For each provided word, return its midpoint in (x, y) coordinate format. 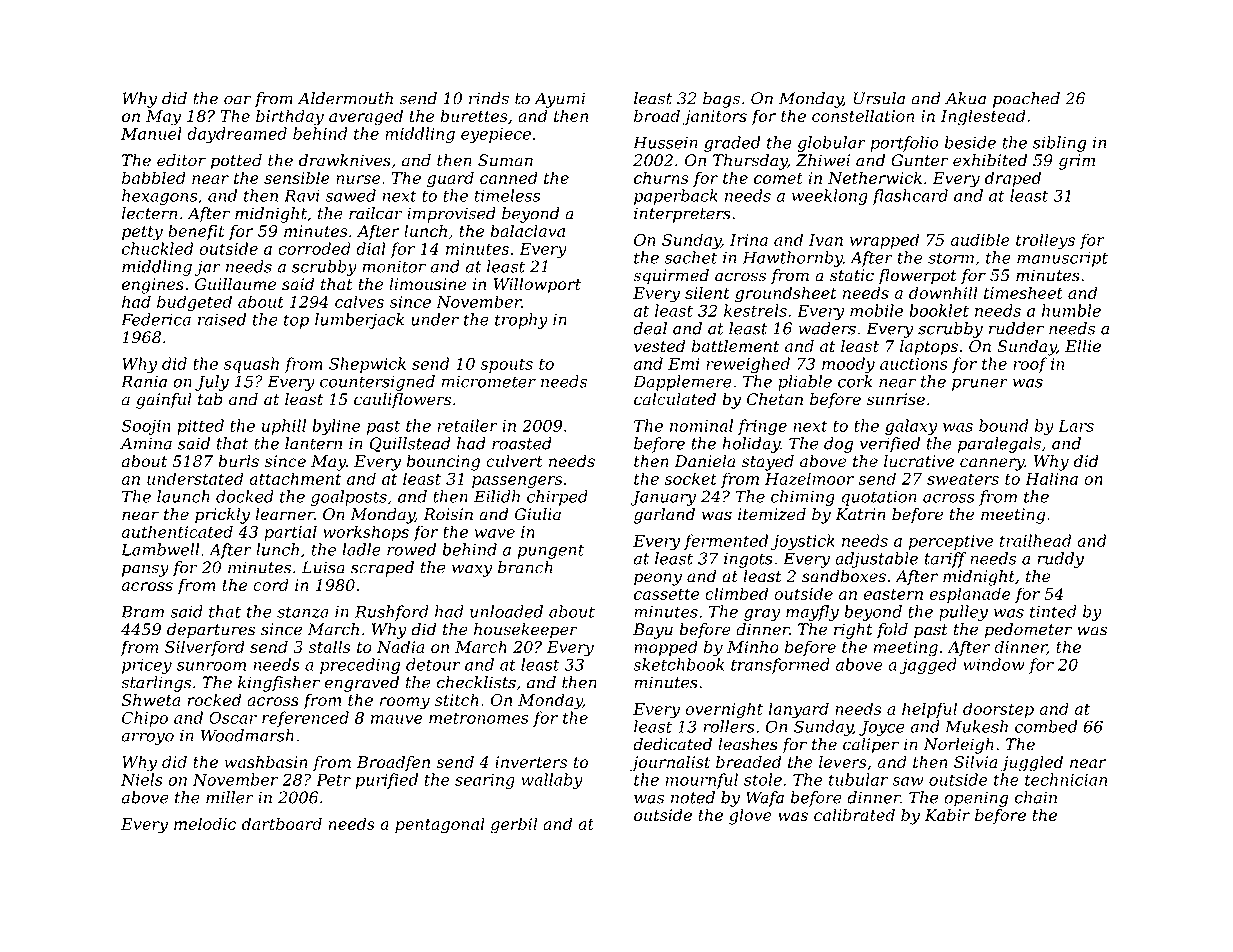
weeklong (830, 197)
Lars (1076, 426)
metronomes (479, 718)
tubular (858, 779)
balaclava (527, 230)
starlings (156, 684)
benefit (196, 232)
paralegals (999, 445)
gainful (164, 401)
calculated (675, 399)
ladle (361, 549)
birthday (290, 117)
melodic (205, 823)
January (663, 498)
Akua (965, 98)
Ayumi (559, 100)
